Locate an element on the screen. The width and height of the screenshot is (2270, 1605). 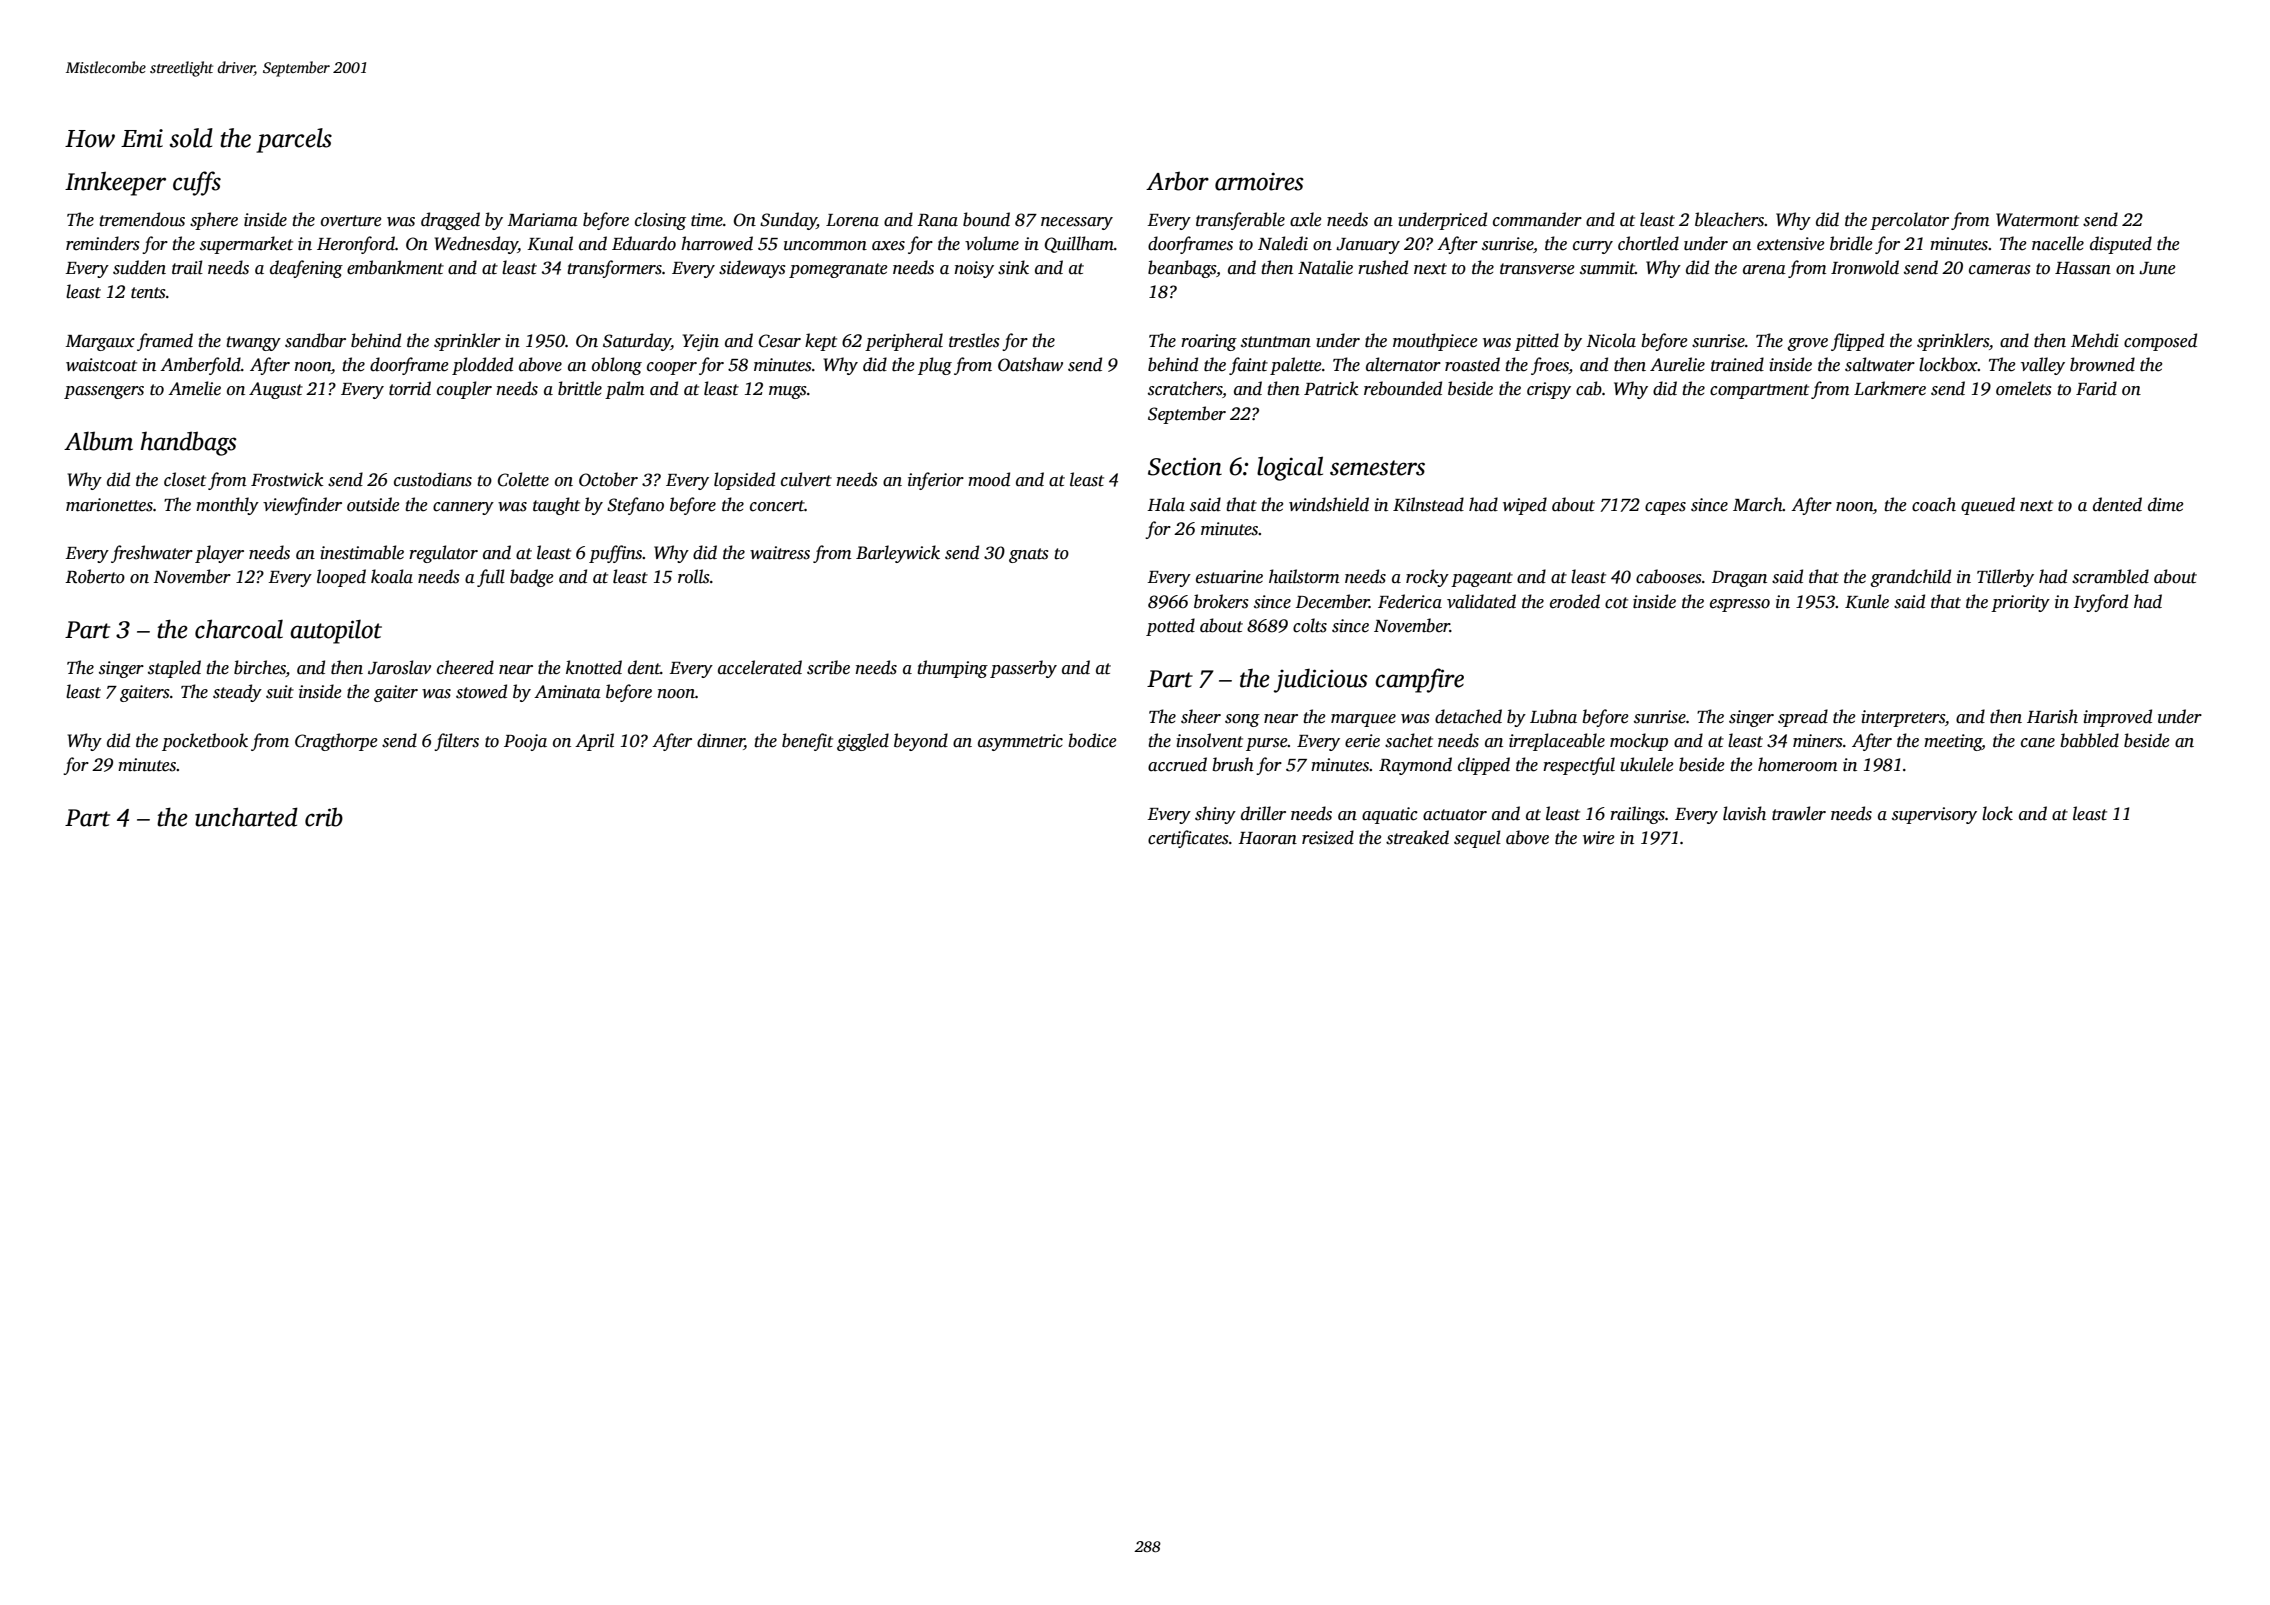
dime is located at coordinates (2165, 504).
